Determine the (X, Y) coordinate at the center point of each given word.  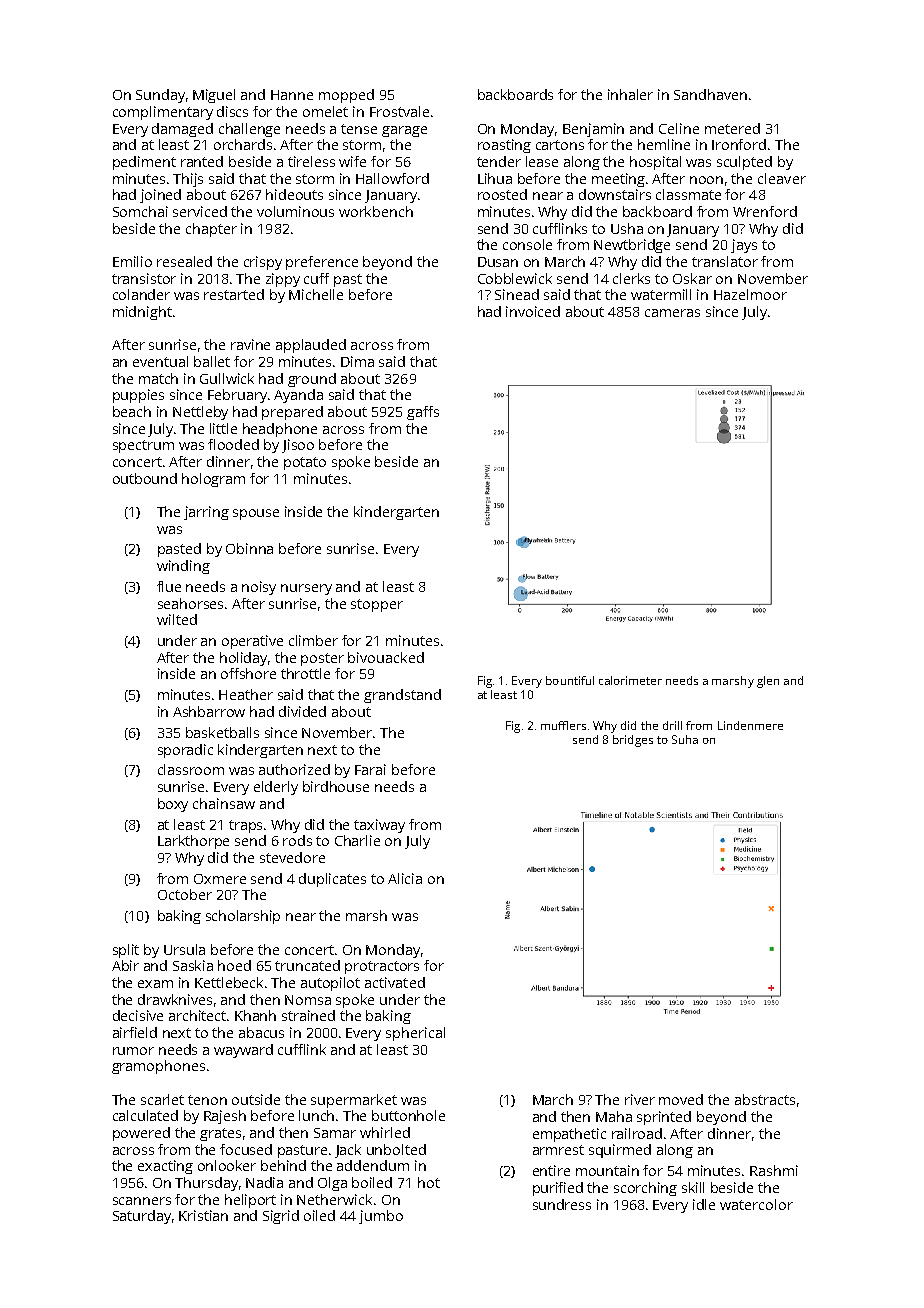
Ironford (739, 144)
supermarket (354, 1101)
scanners (142, 1201)
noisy (259, 588)
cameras (672, 313)
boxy (173, 805)
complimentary (163, 113)
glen (768, 682)
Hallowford (392, 178)
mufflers (563, 725)
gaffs (423, 413)
